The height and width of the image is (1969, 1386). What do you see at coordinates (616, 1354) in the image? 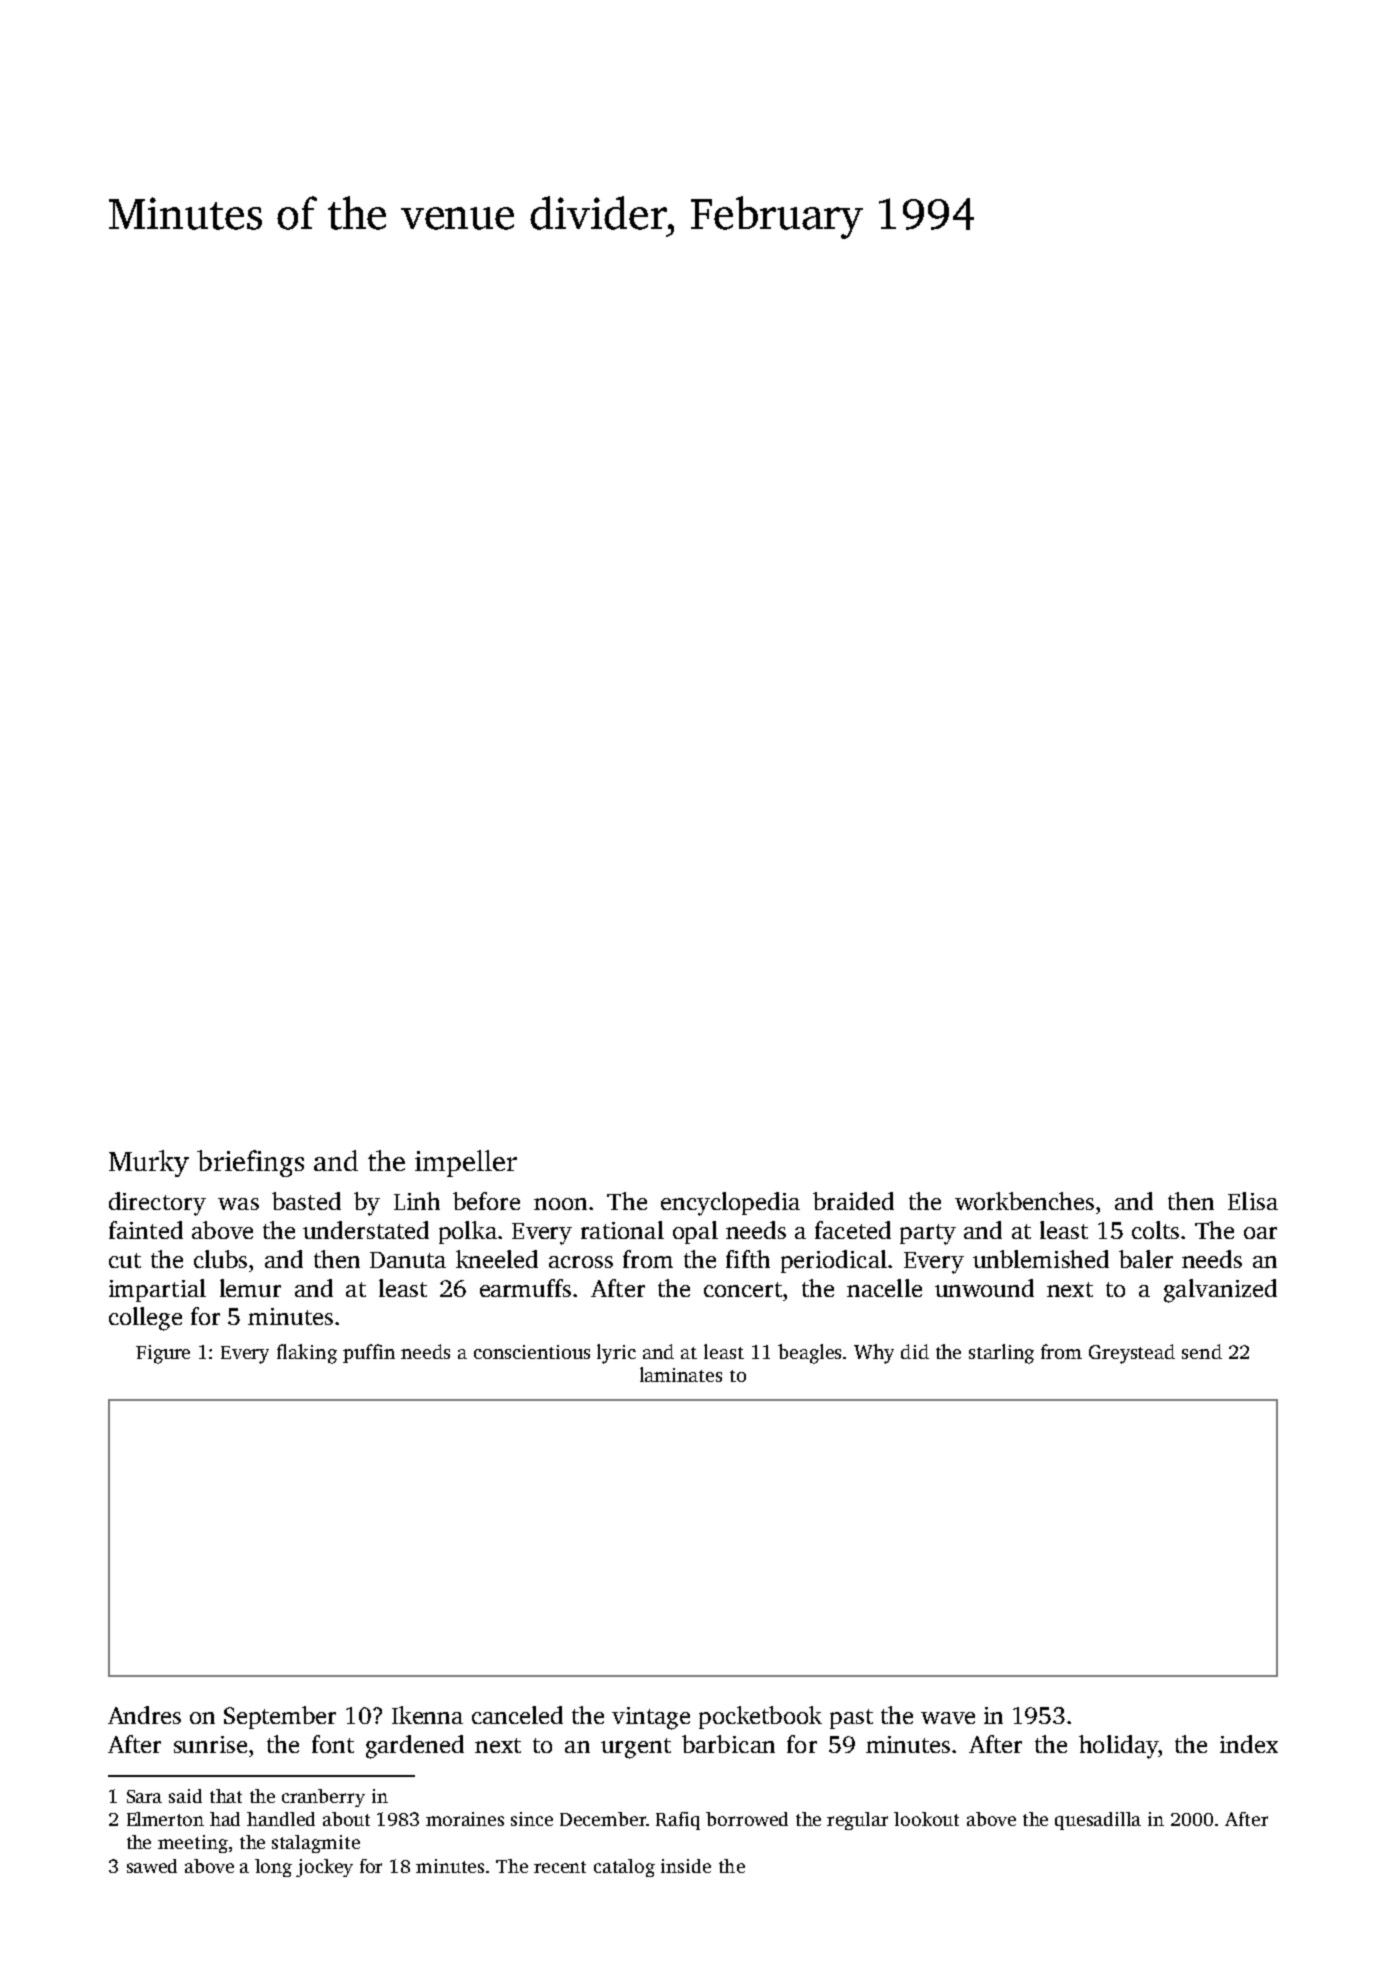
I see `lyric` at bounding box center [616, 1354].
